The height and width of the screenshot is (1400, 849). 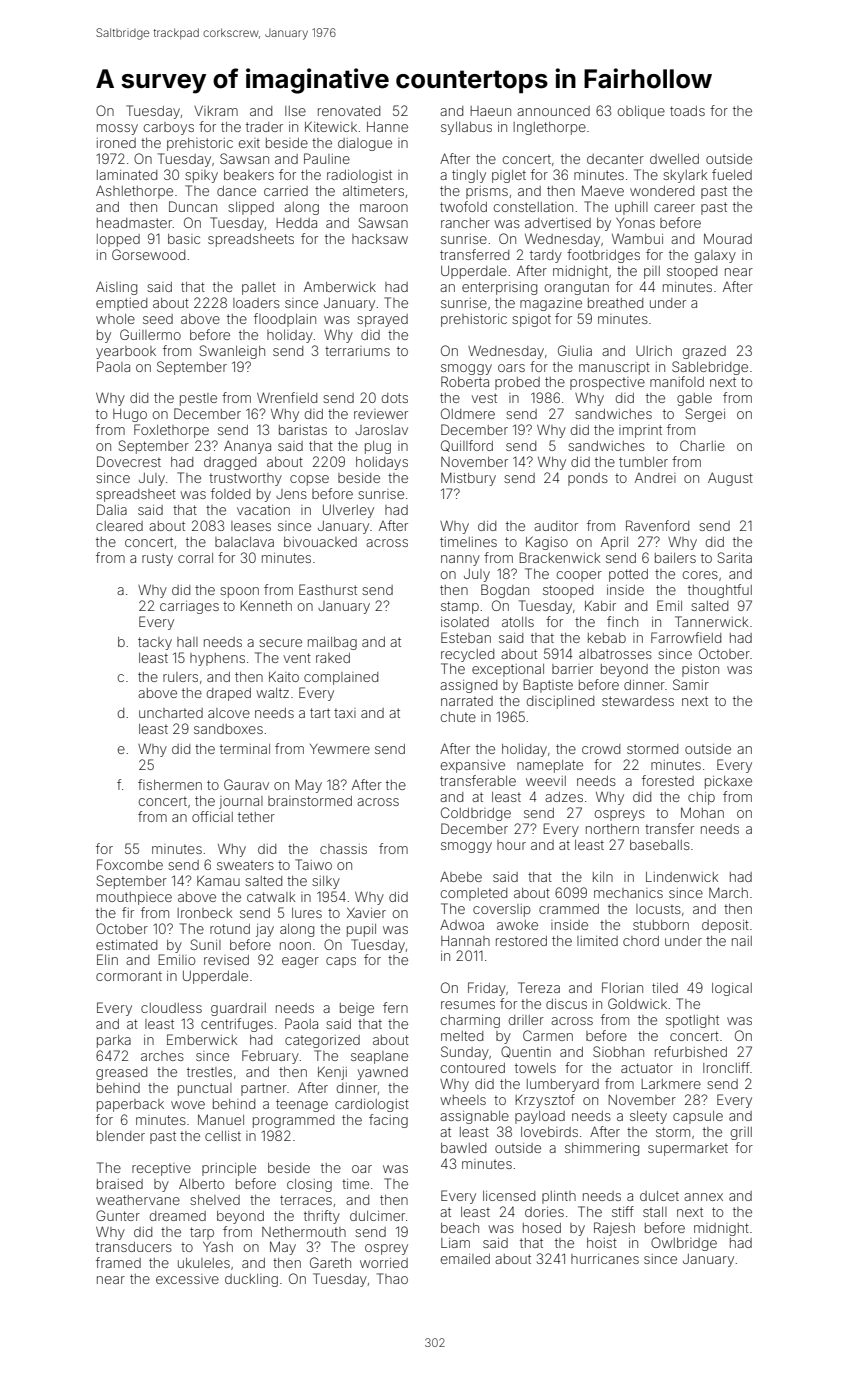 What do you see at coordinates (256, 303) in the screenshot?
I see `loaders` at bounding box center [256, 303].
